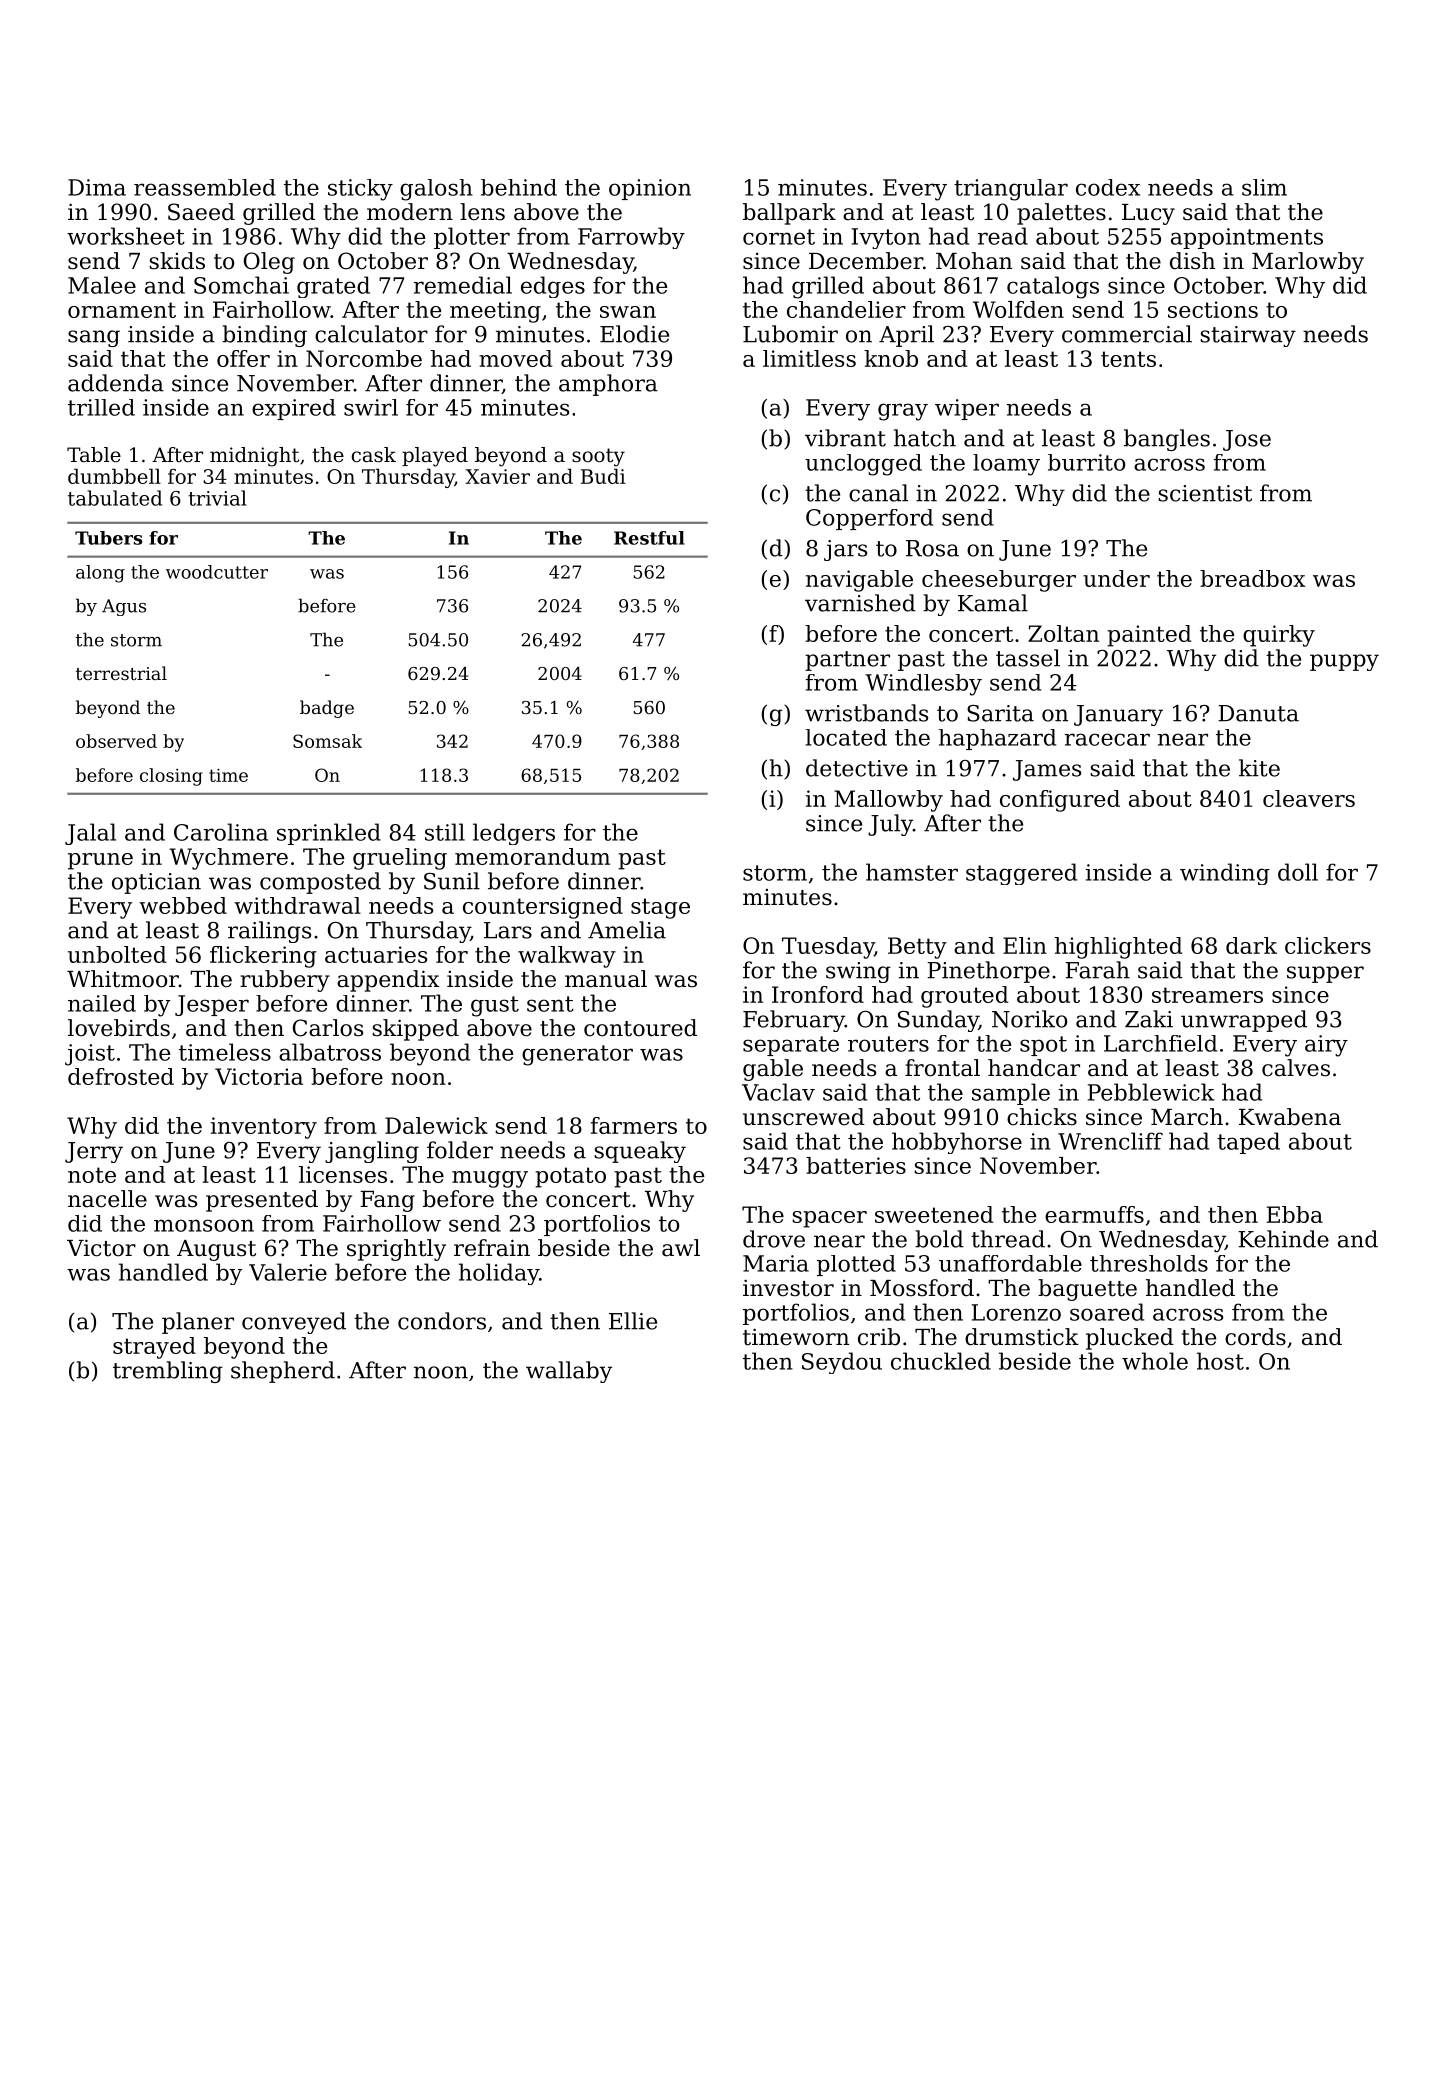 This screenshot has height=2100, width=1450. I want to click on Seydou, so click(842, 1363).
